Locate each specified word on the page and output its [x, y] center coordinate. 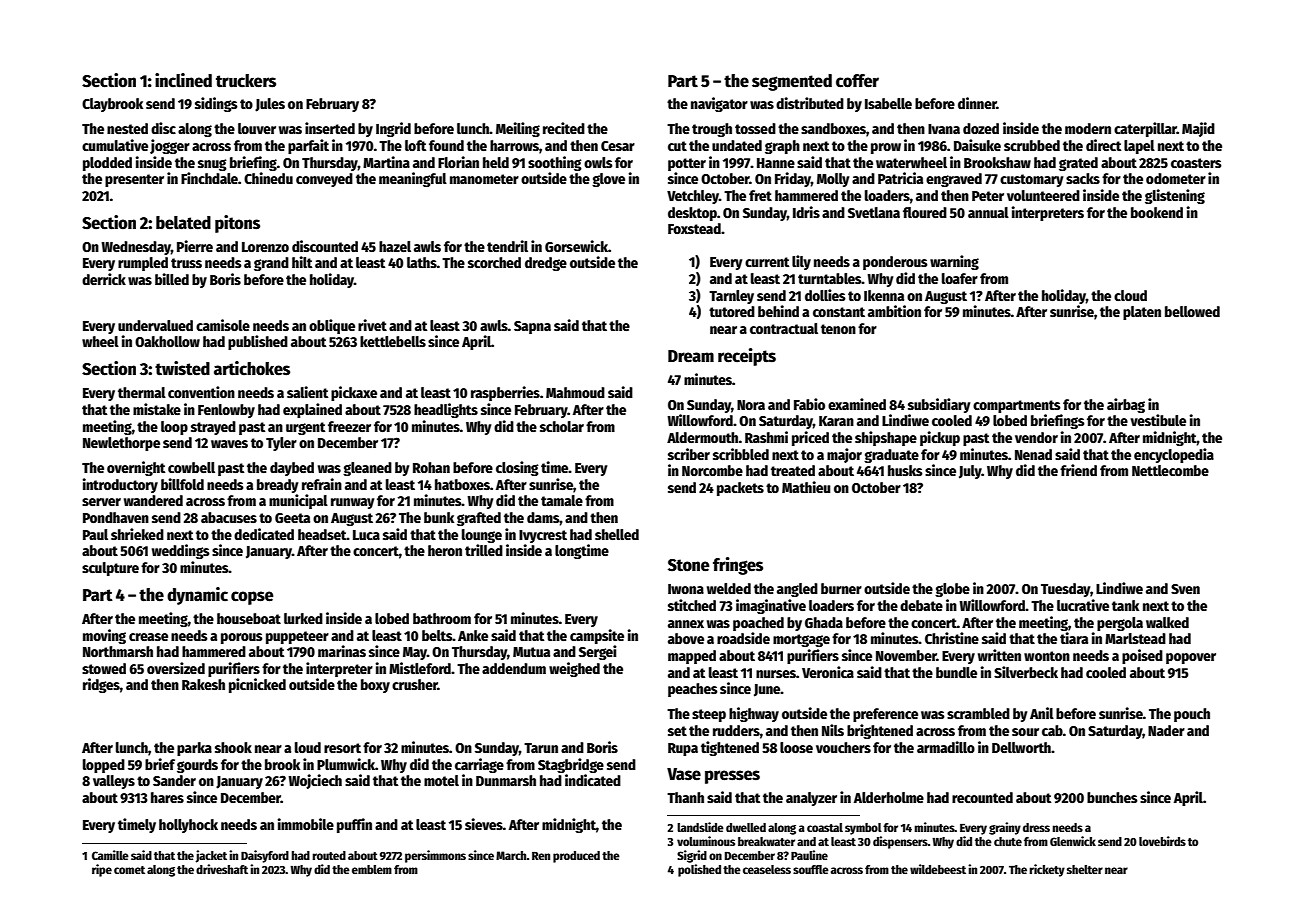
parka [194, 749]
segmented [792, 82]
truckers [246, 81]
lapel [1139, 147]
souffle [811, 869]
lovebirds [1162, 841]
